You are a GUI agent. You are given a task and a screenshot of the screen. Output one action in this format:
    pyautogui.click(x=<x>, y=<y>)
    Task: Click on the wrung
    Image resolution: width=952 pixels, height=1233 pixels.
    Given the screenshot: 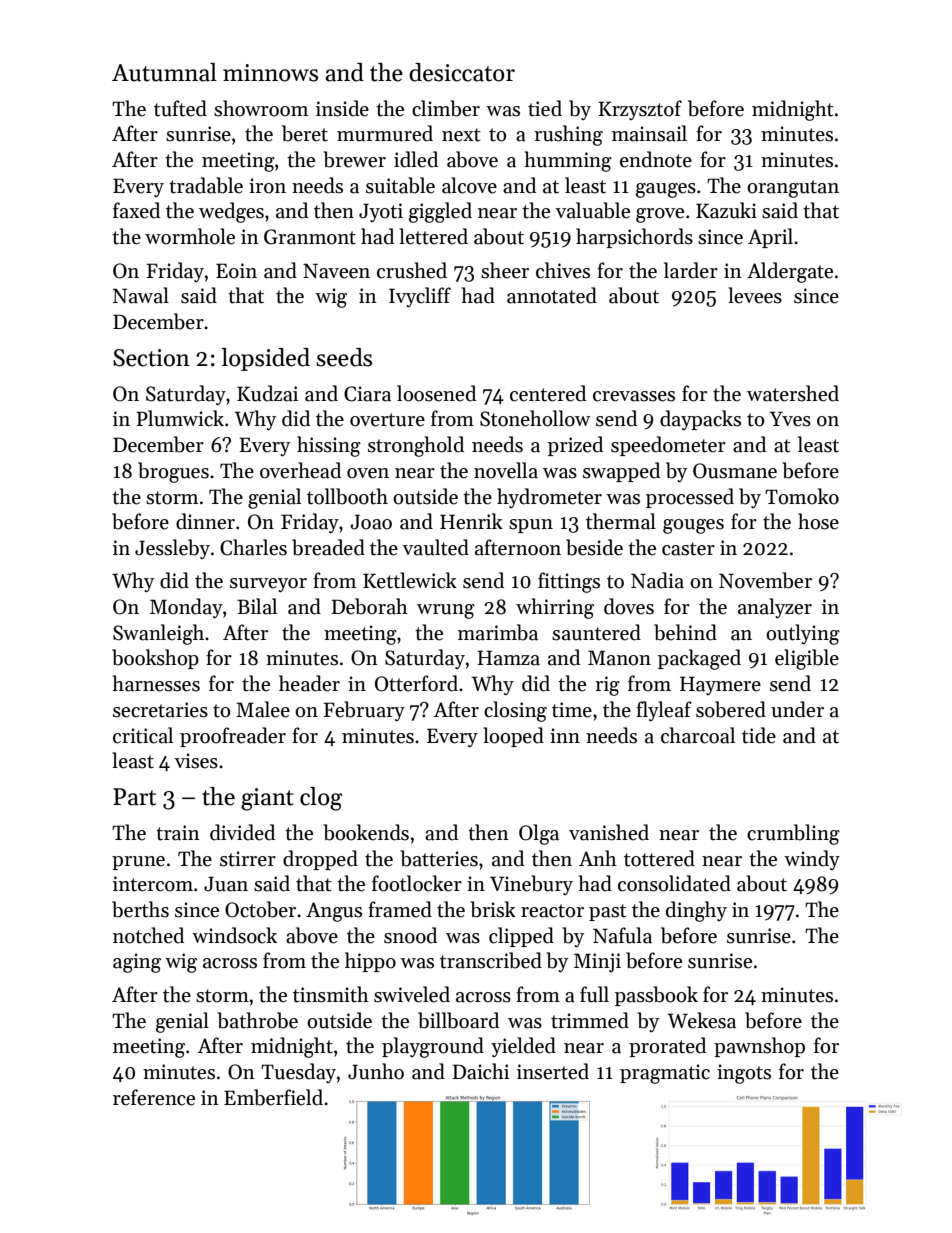 What is the action you would take?
    pyautogui.click(x=446, y=611)
